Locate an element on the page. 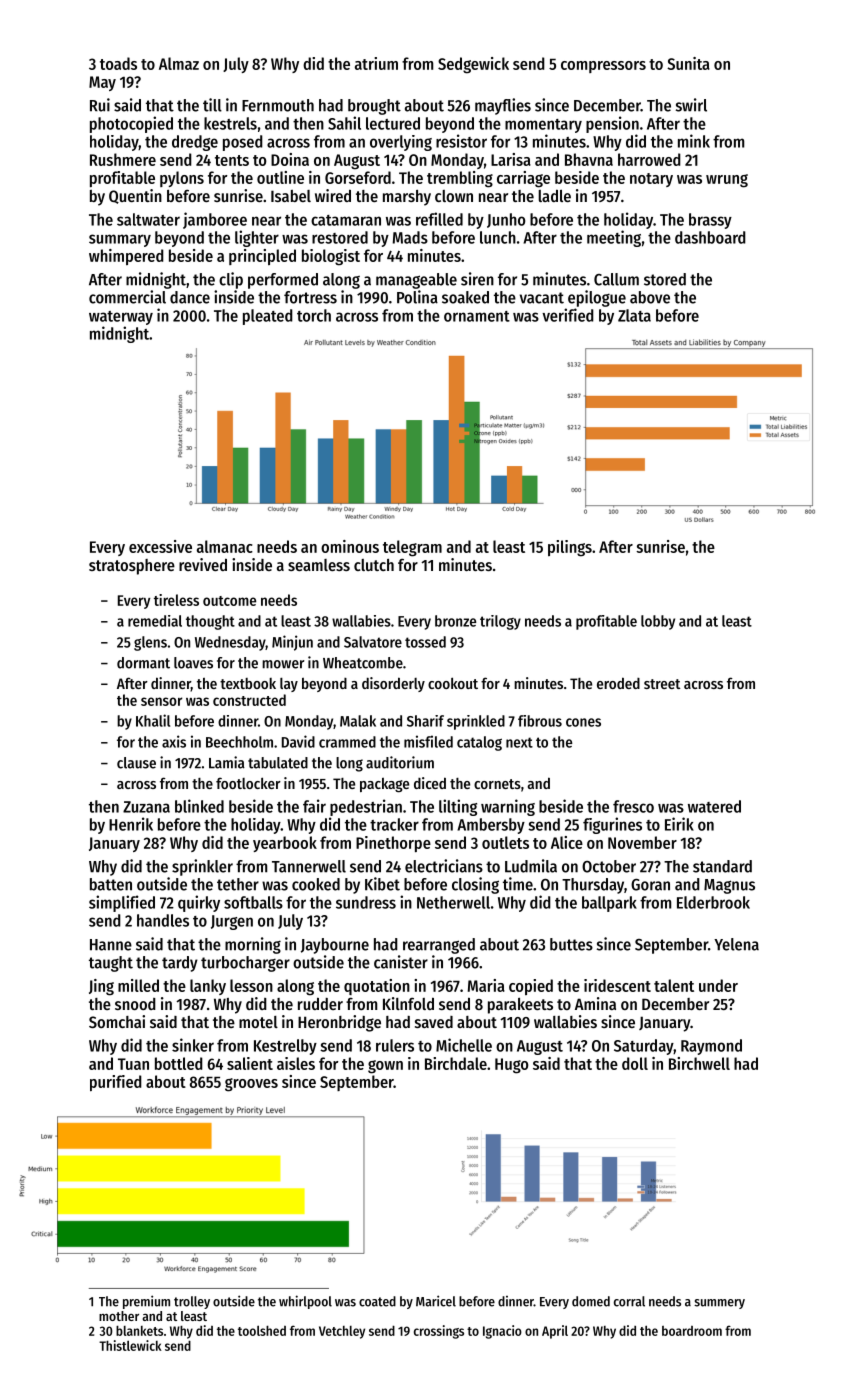  ballpark is located at coordinates (609, 904).
